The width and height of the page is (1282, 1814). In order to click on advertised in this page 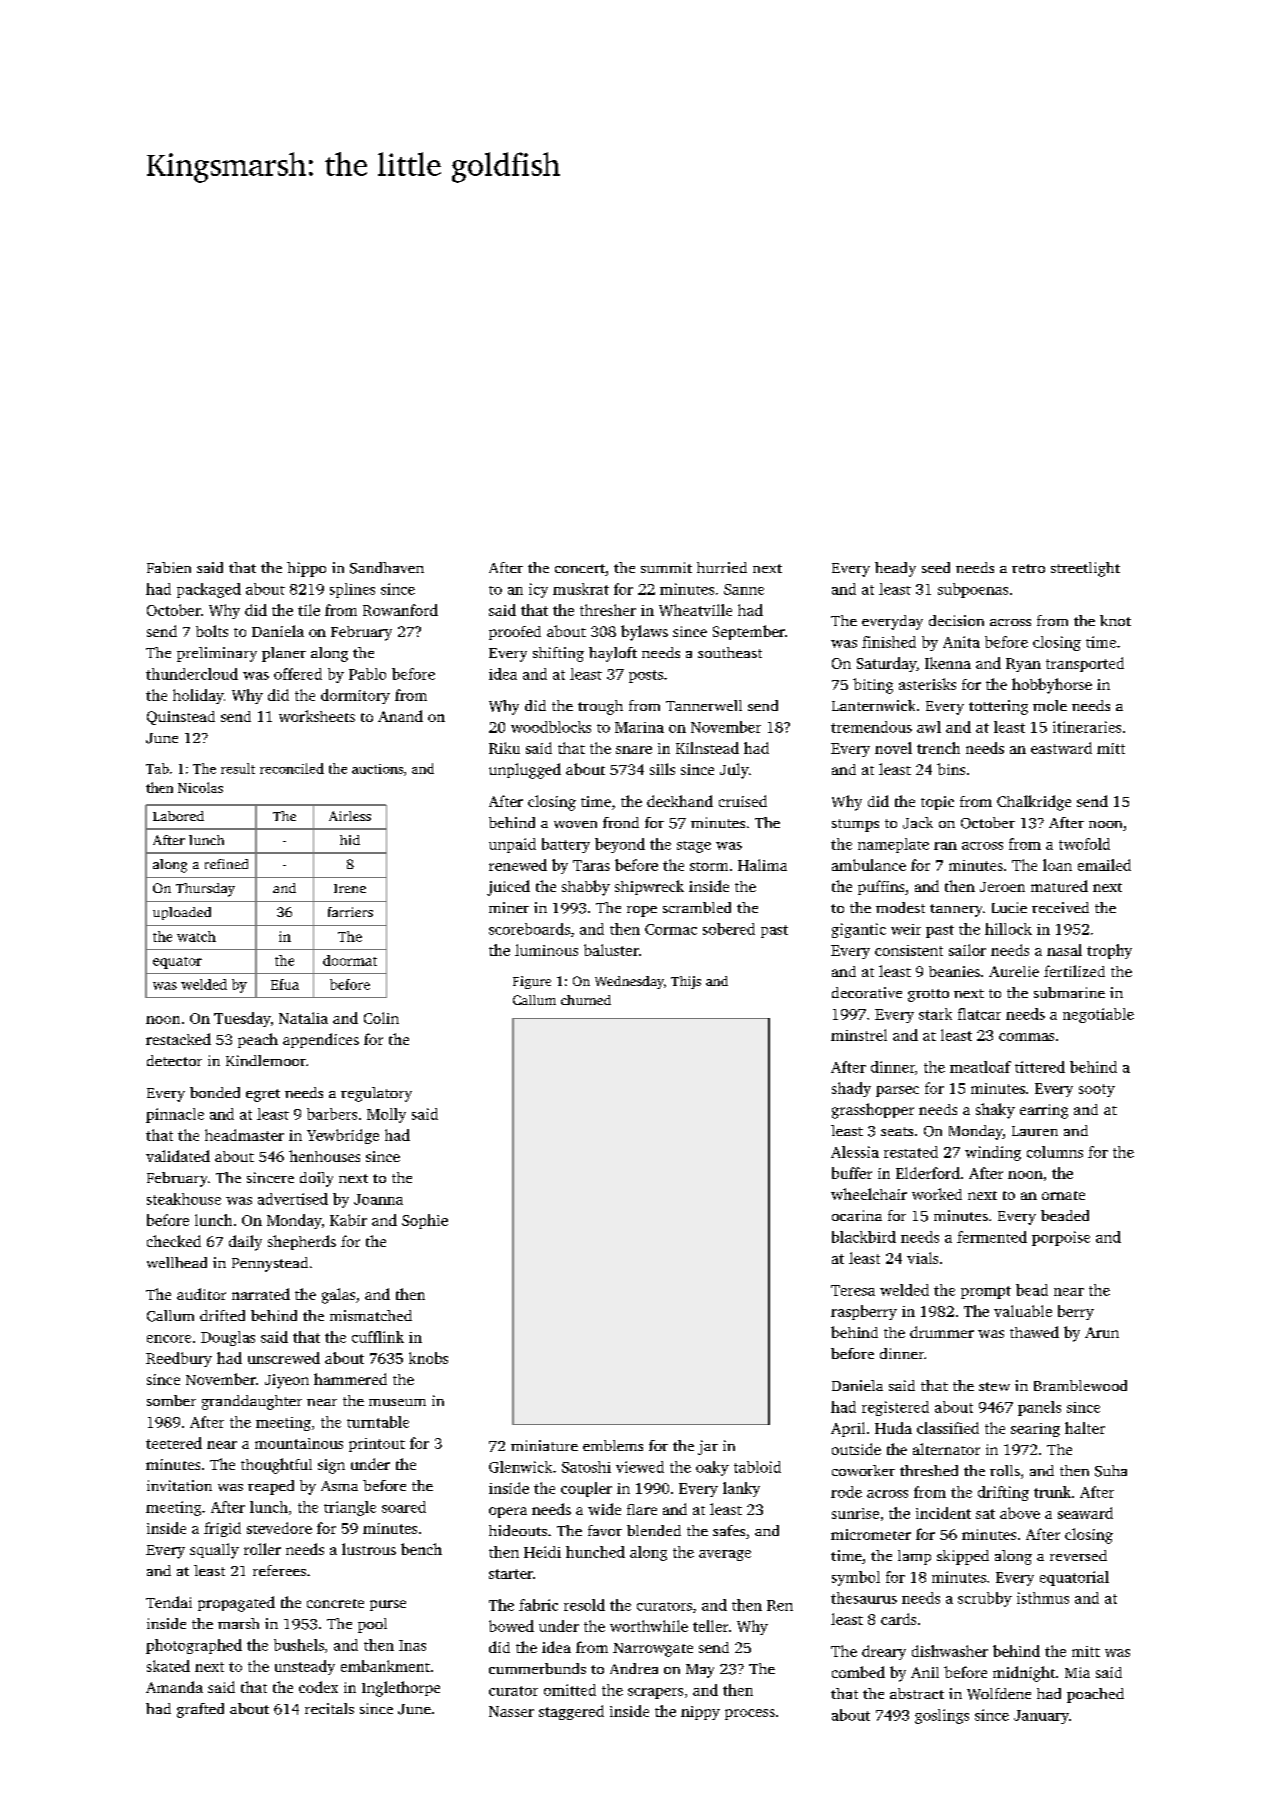, I will do `click(293, 1199)`.
